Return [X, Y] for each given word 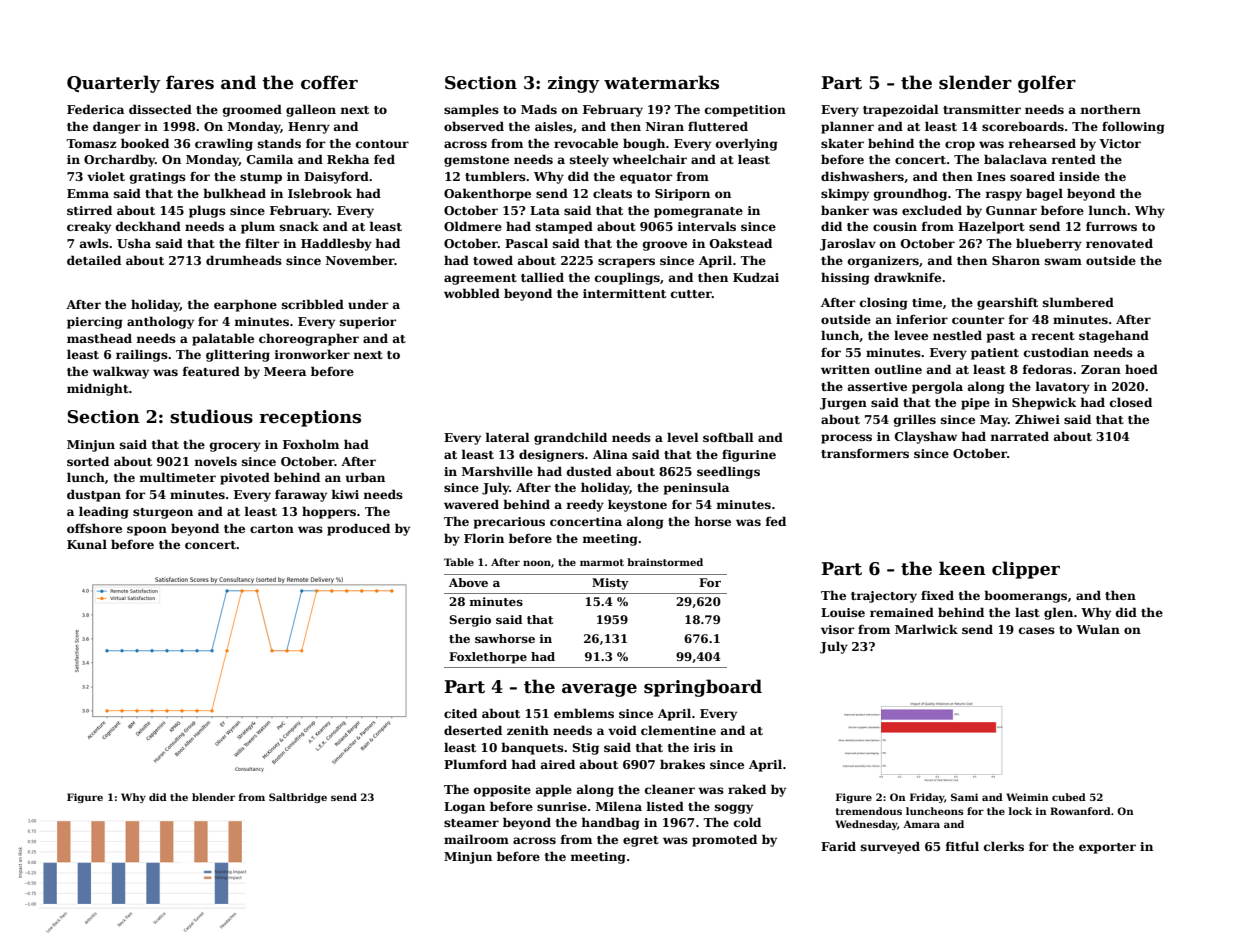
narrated [1019, 436]
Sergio [470, 621]
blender [213, 797]
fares [190, 82]
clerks [1004, 846]
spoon [147, 531]
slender [975, 82]
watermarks [661, 82]
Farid [838, 846]
